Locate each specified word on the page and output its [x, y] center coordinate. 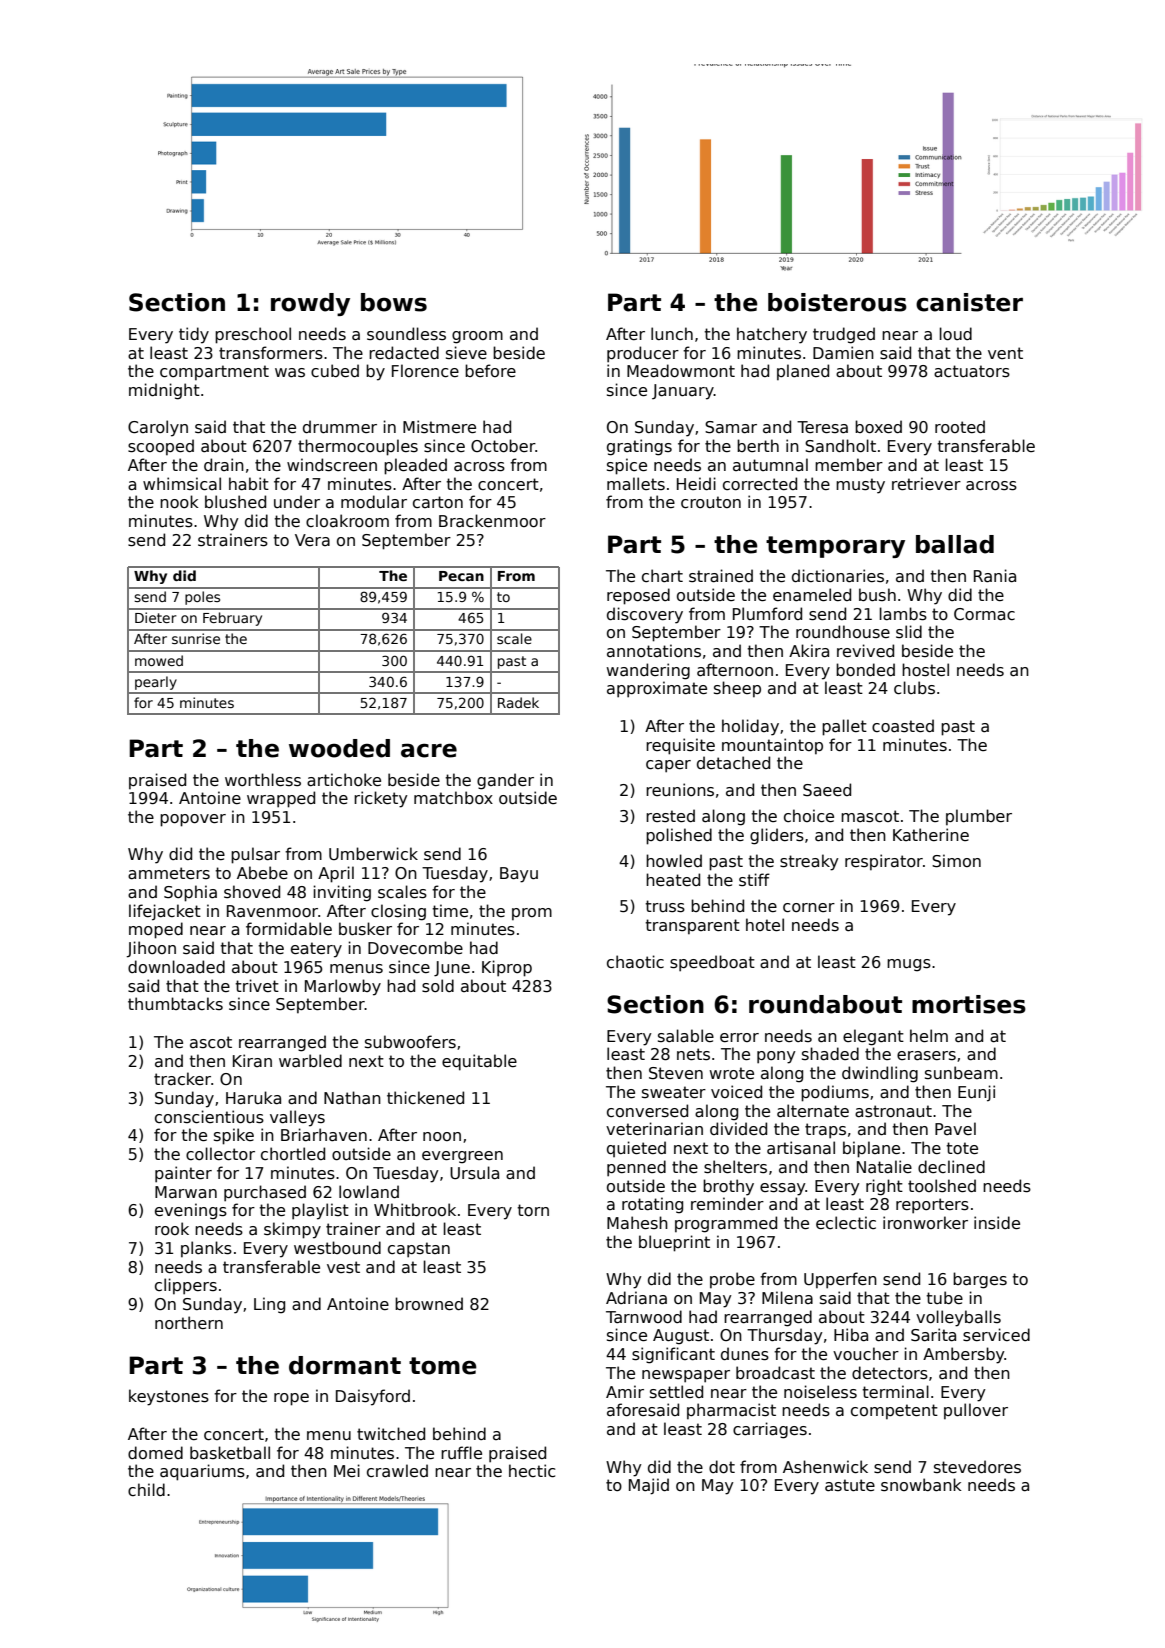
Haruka [253, 1098]
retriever [926, 483]
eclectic [846, 1223]
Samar [731, 427]
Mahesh [637, 1222]
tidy [194, 335]
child [146, 1489]
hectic [532, 1471]
